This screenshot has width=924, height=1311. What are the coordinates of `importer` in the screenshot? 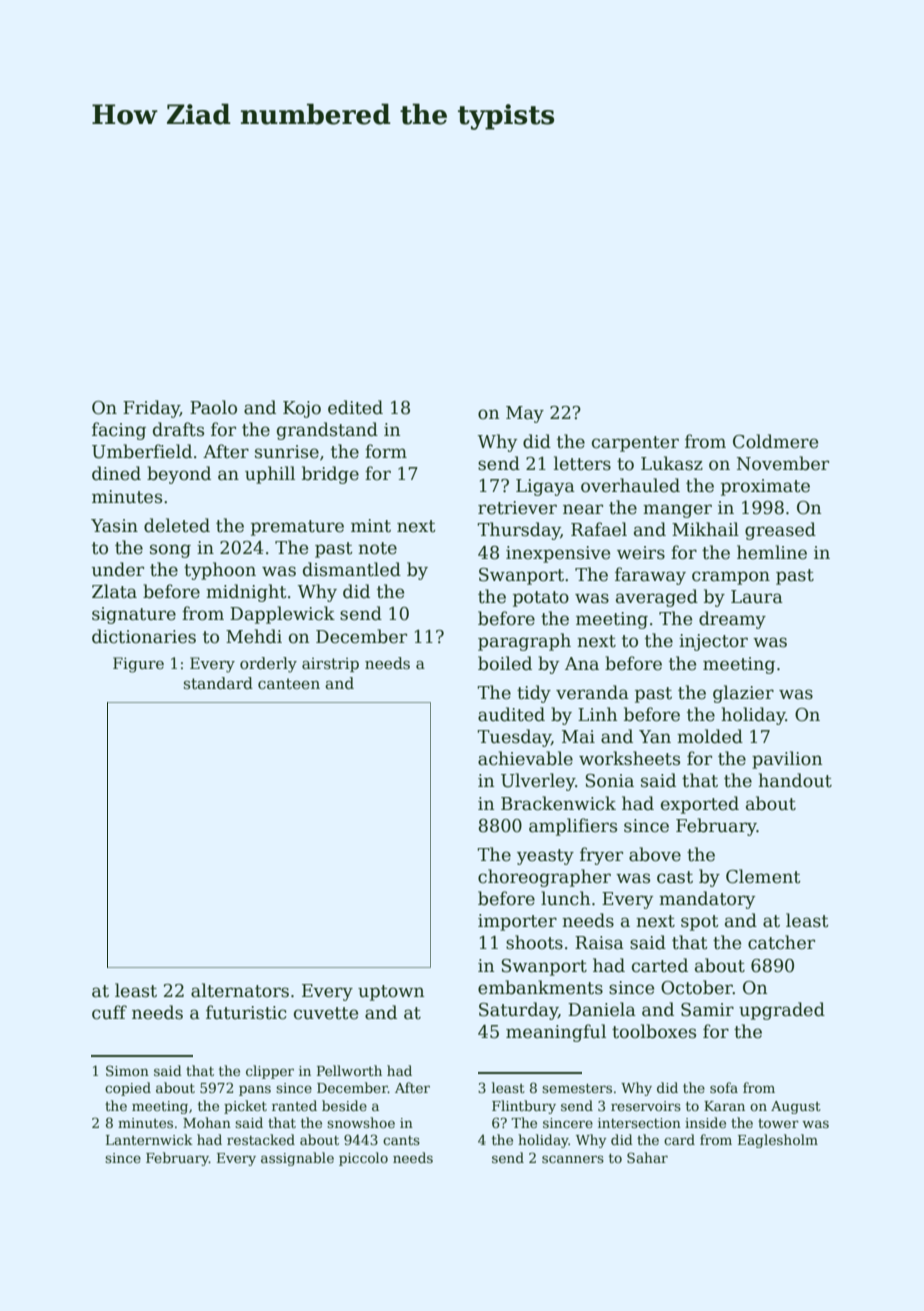 It's located at (517, 922).
